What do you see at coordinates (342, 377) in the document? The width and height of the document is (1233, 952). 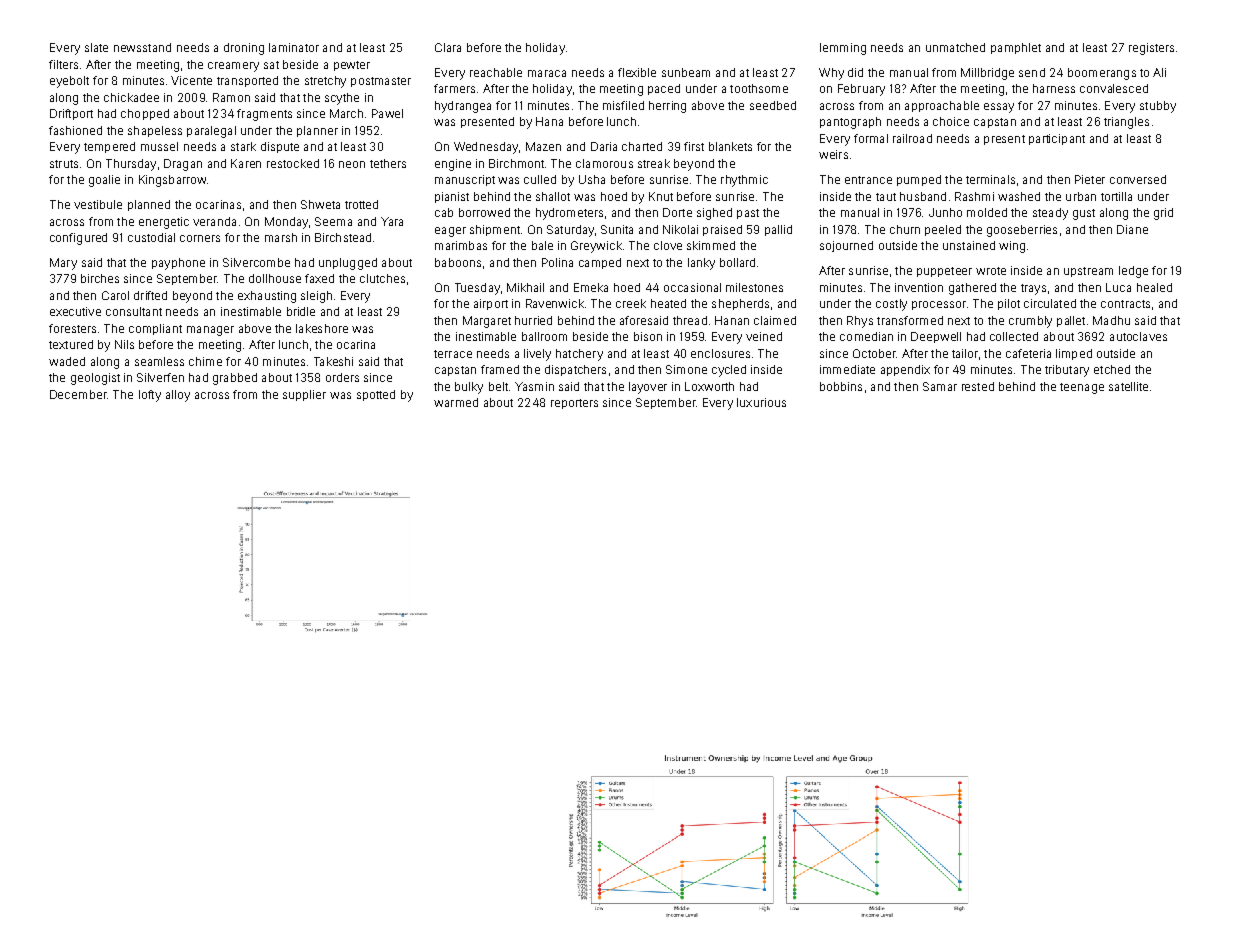 I see `orders` at bounding box center [342, 377].
